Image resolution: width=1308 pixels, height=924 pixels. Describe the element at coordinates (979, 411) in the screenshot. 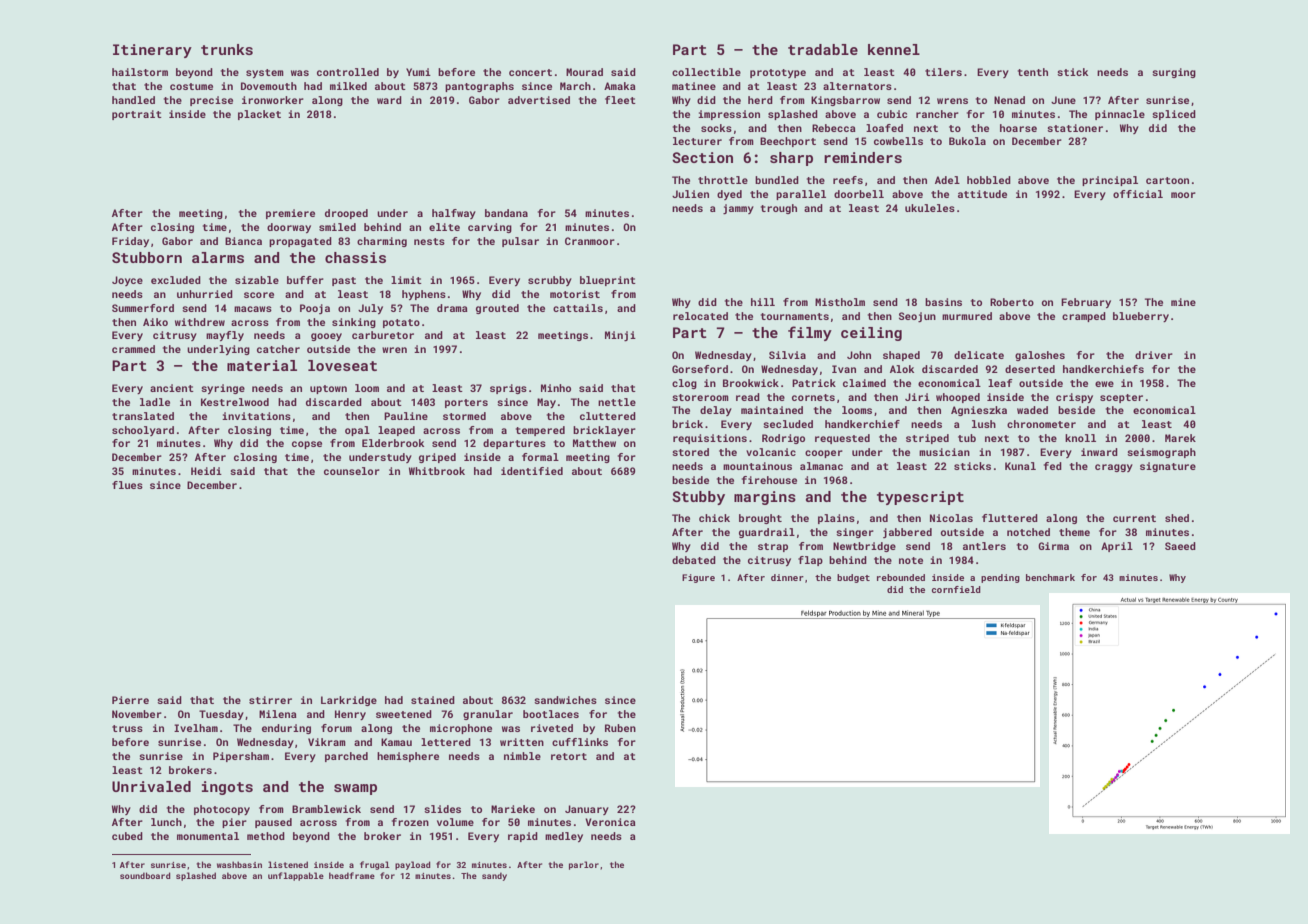

I see `Agnieszka` at that location.
